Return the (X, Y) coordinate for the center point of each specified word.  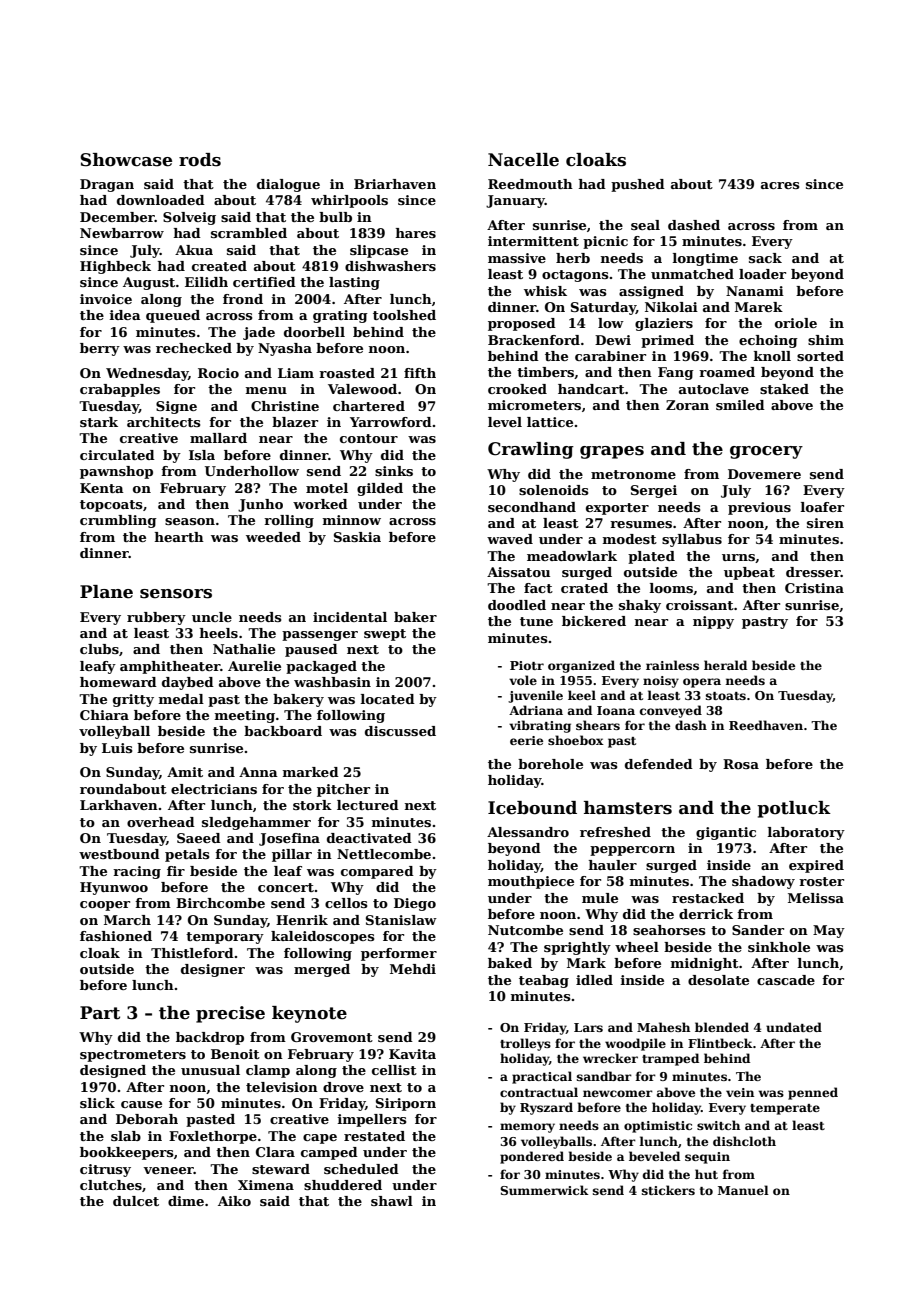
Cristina (814, 588)
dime (186, 1201)
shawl (392, 1201)
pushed (638, 185)
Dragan (107, 185)
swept (385, 635)
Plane (106, 592)
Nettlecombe (384, 854)
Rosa (741, 764)
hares (416, 233)
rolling (289, 521)
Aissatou (518, 572)
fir (176, 871)
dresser (813, 572)
